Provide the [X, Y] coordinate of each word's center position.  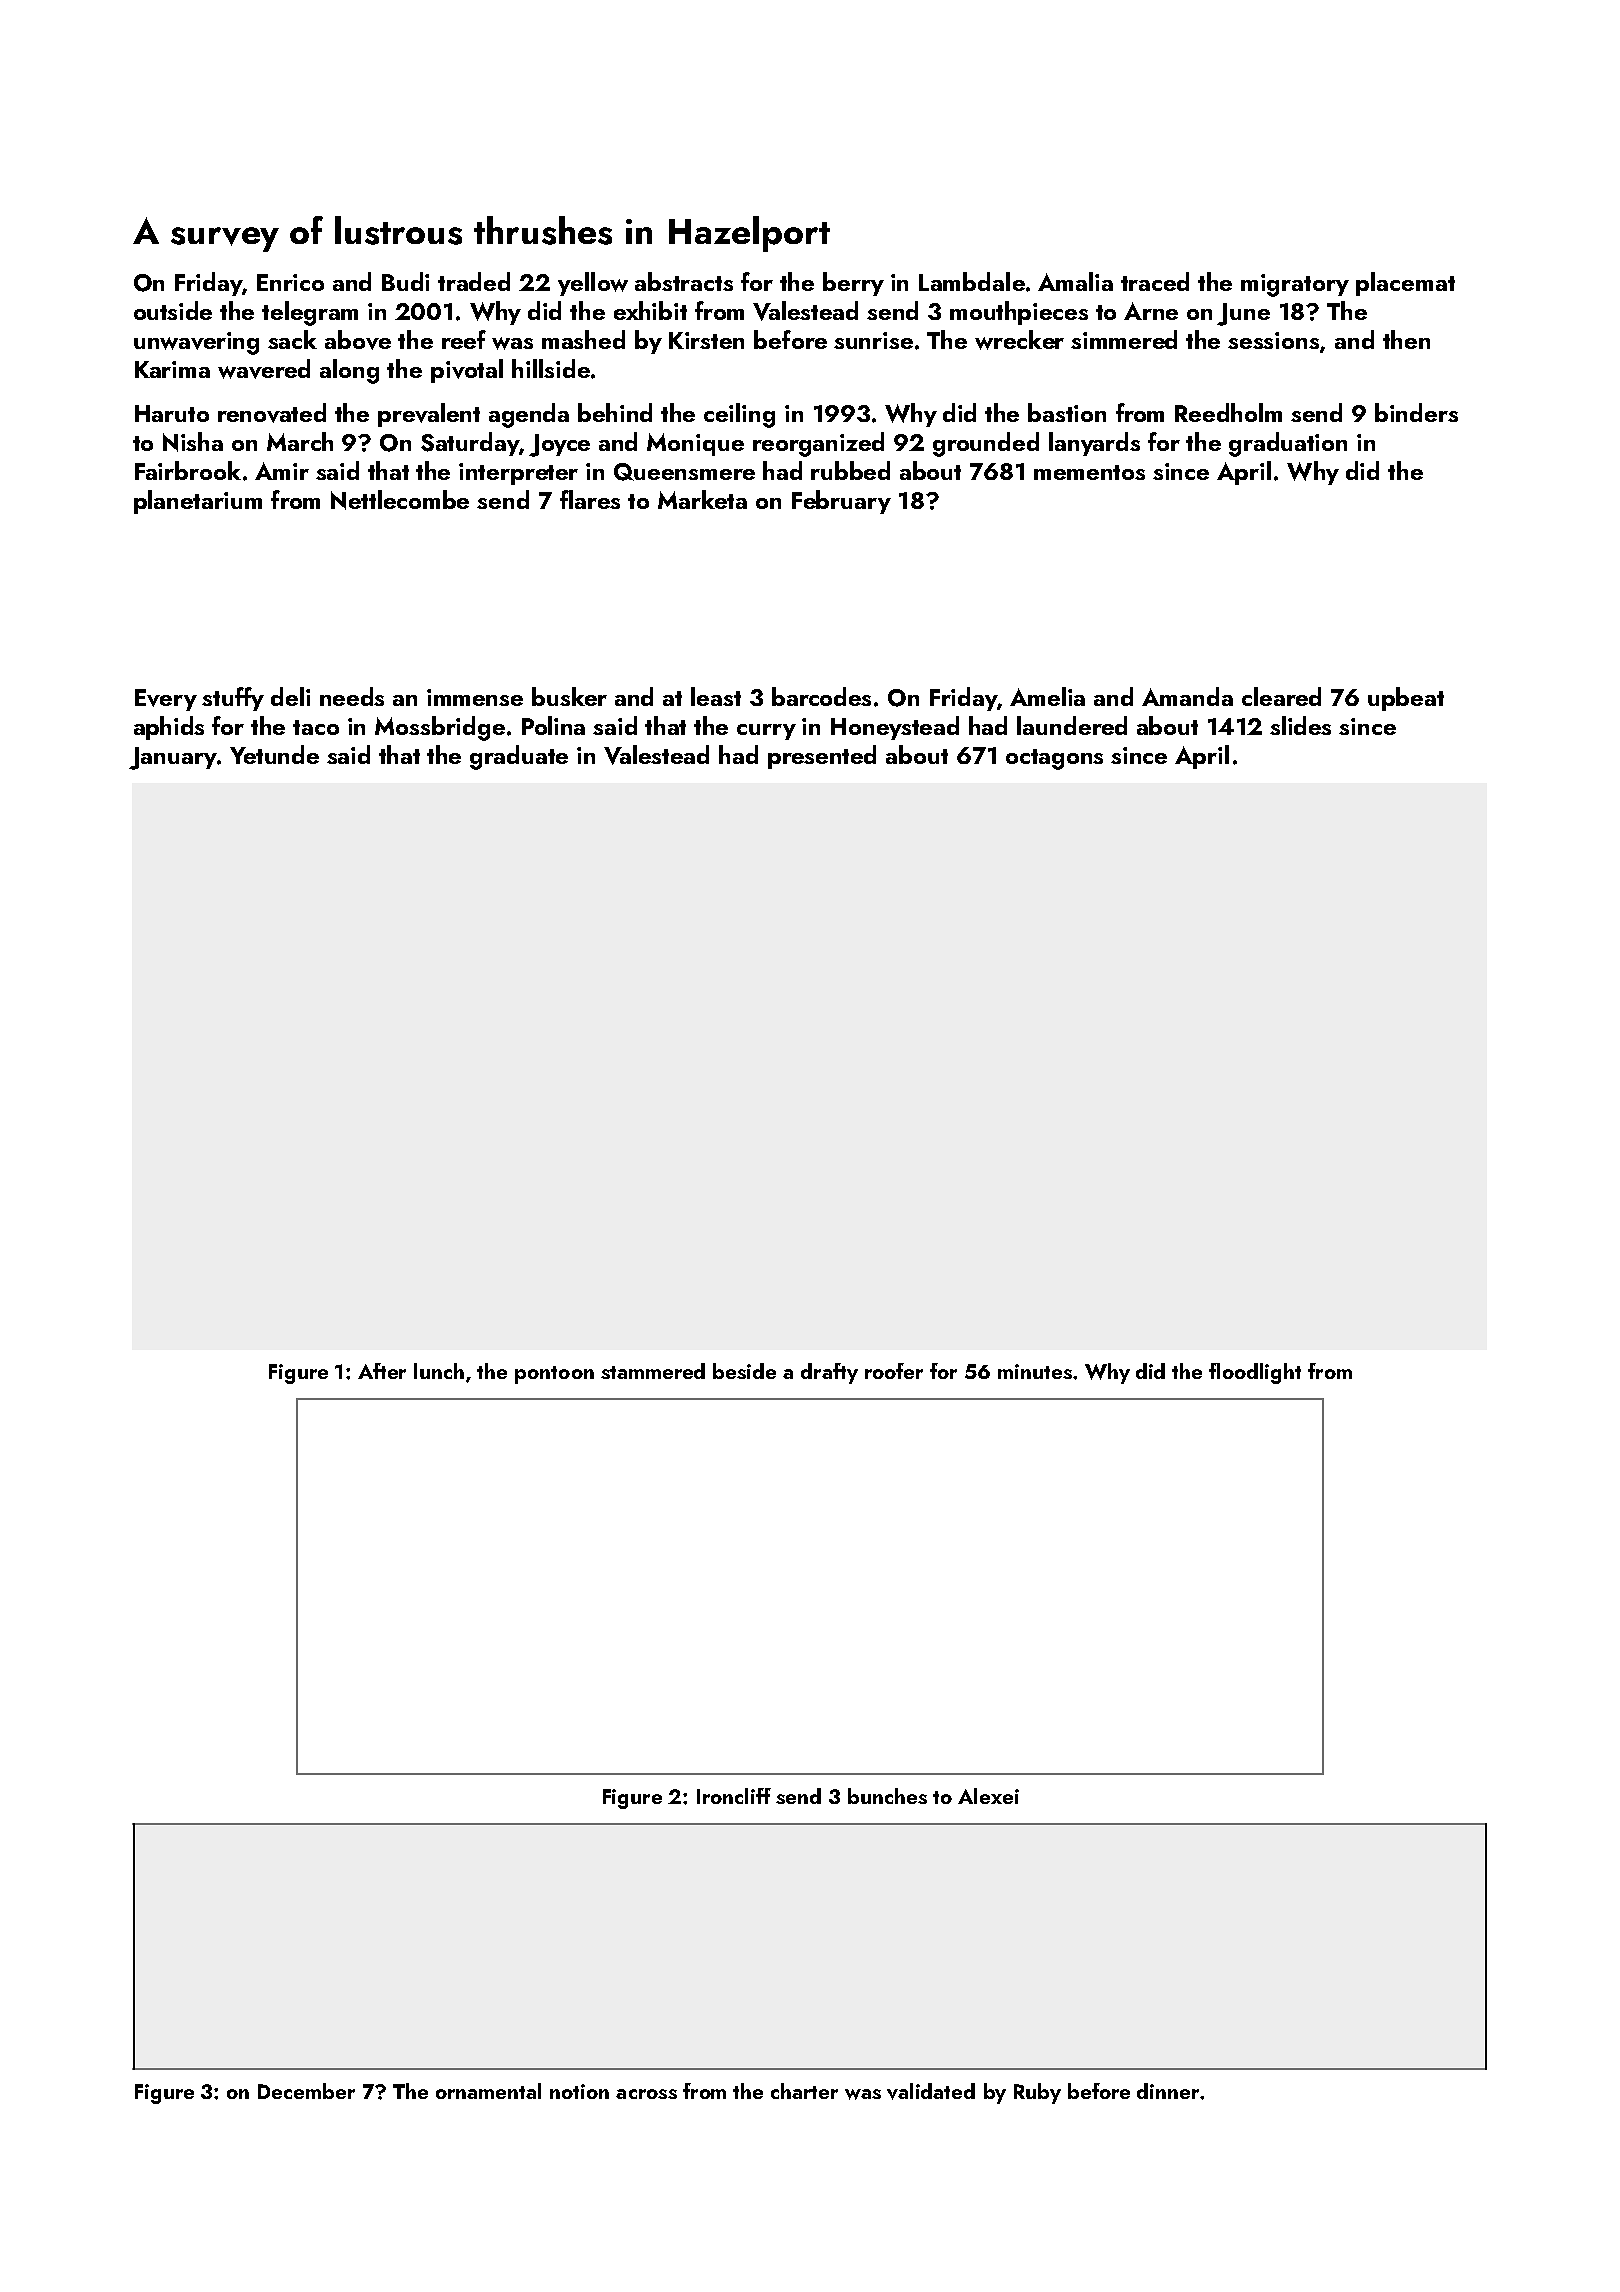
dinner [1168, 2091]
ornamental [488, 2091]
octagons [1054, 759]
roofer [894, 1371]
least [716, 696]
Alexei [988, 1796]
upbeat [1406, 699]
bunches [887, 1796]
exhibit [650, 310]
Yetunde [274, 754]
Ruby [1037, 2093]
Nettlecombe [400, 500]
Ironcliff [734, 1796]
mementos [1089, 472]
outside [173, 310]
